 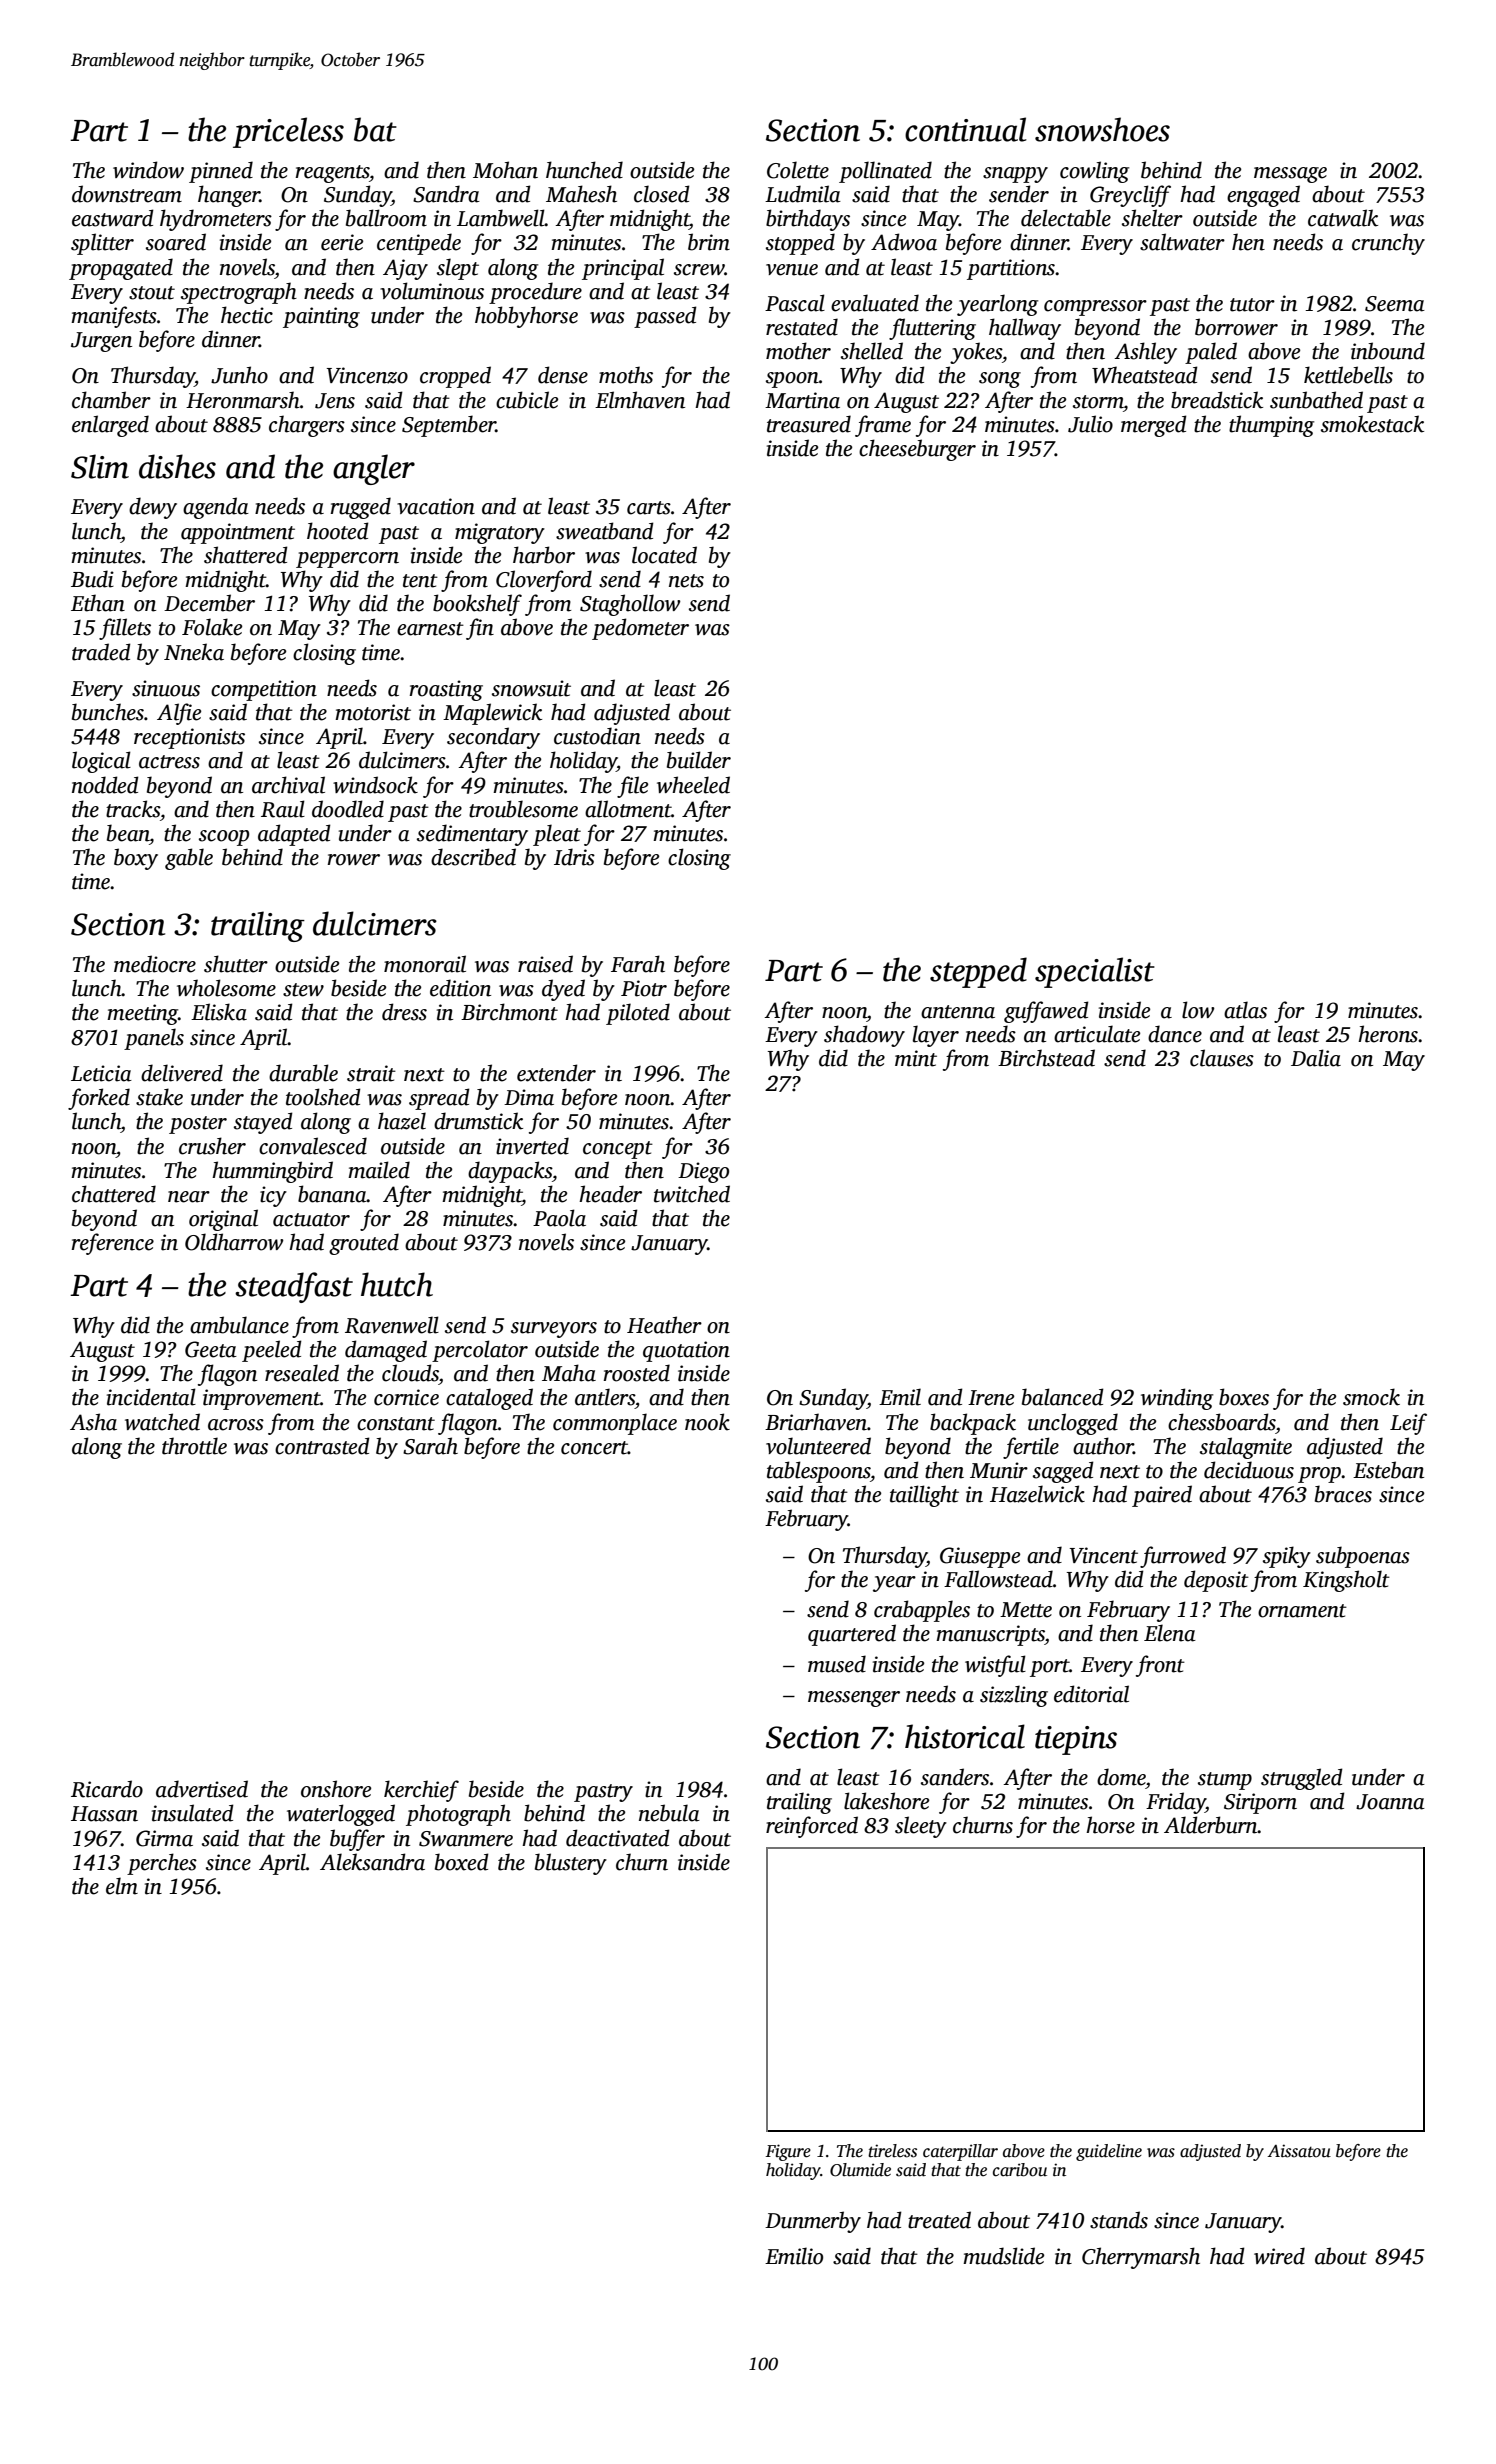 I want to click on evaluated, so click(x=875, y=303).
